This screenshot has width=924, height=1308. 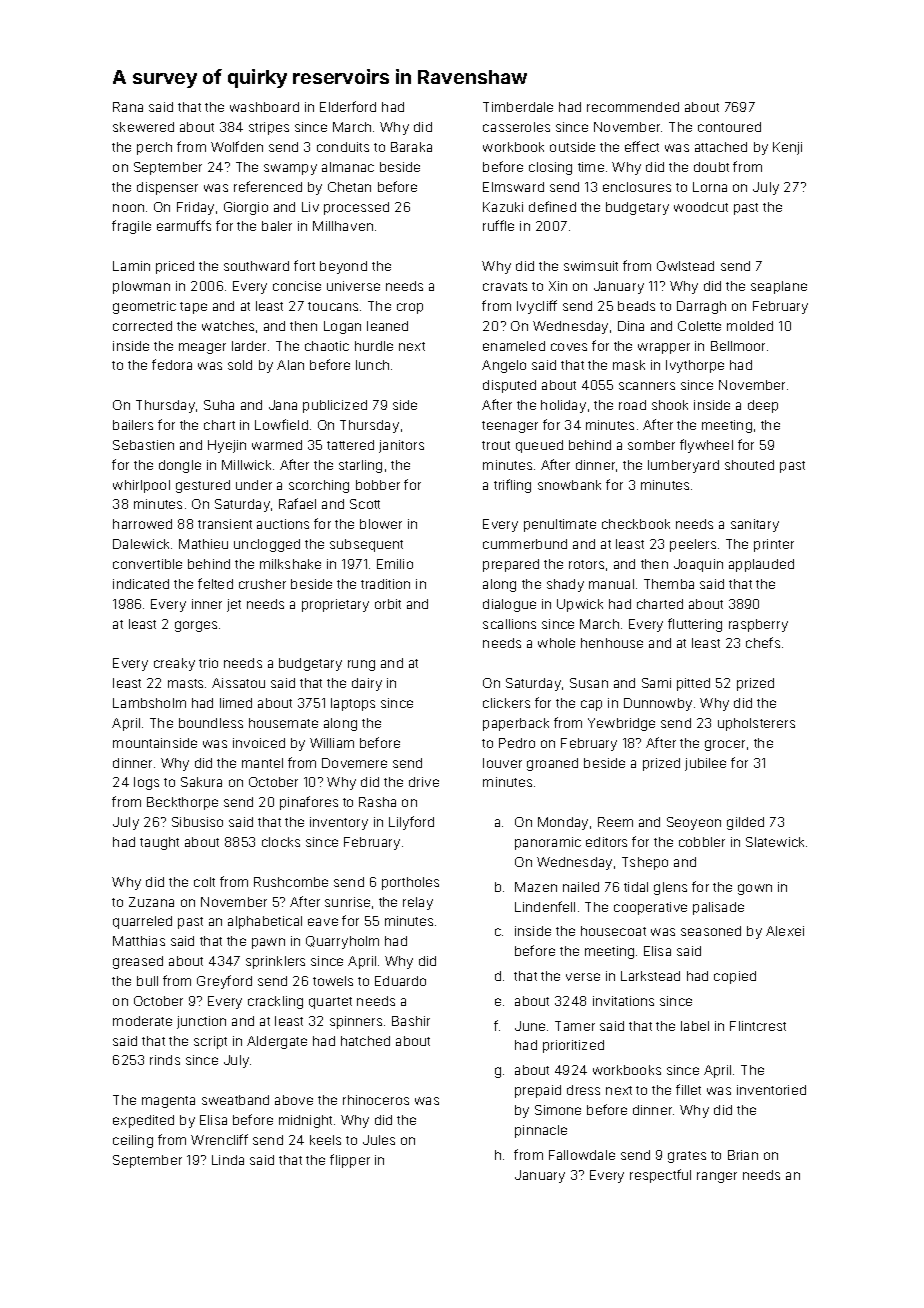 I want to click on cummerbund, so click(x=525, y=544).
